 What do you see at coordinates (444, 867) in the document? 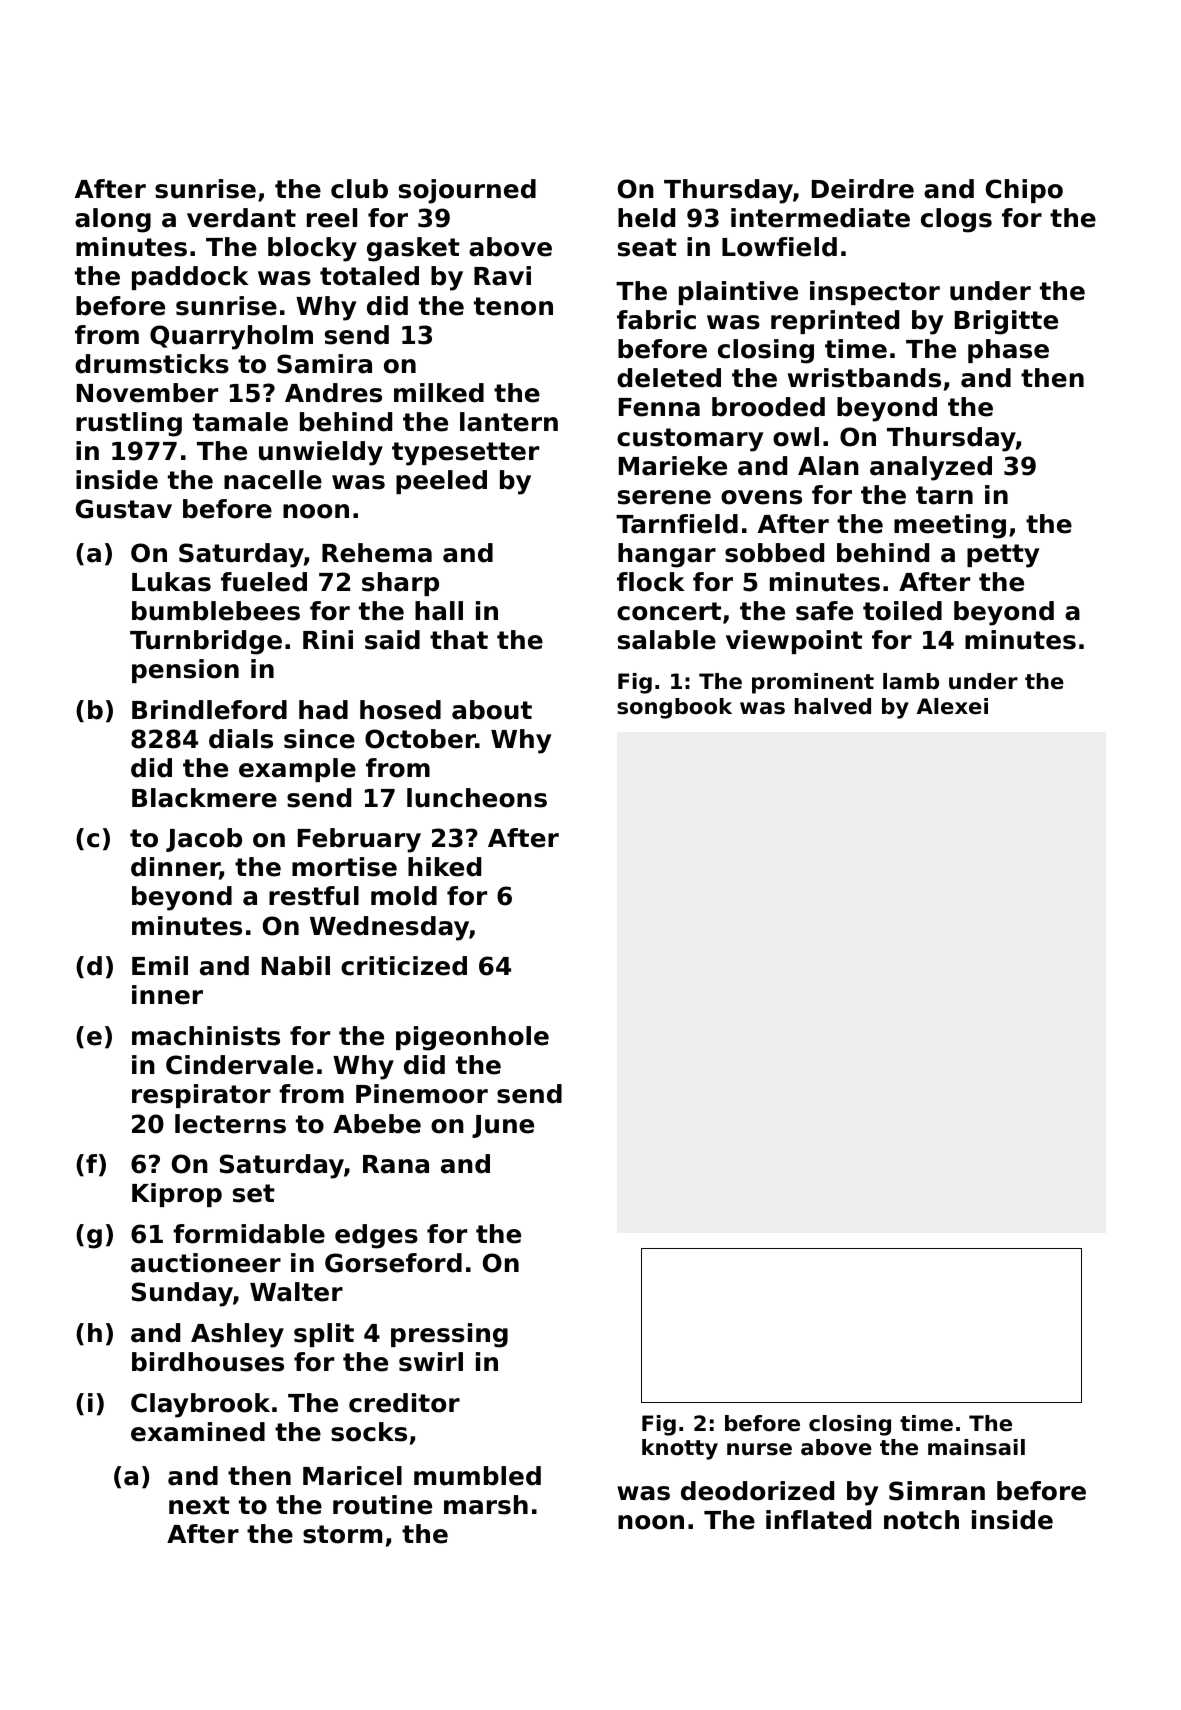
I see `hiked` at bounding box center [444, 867].
